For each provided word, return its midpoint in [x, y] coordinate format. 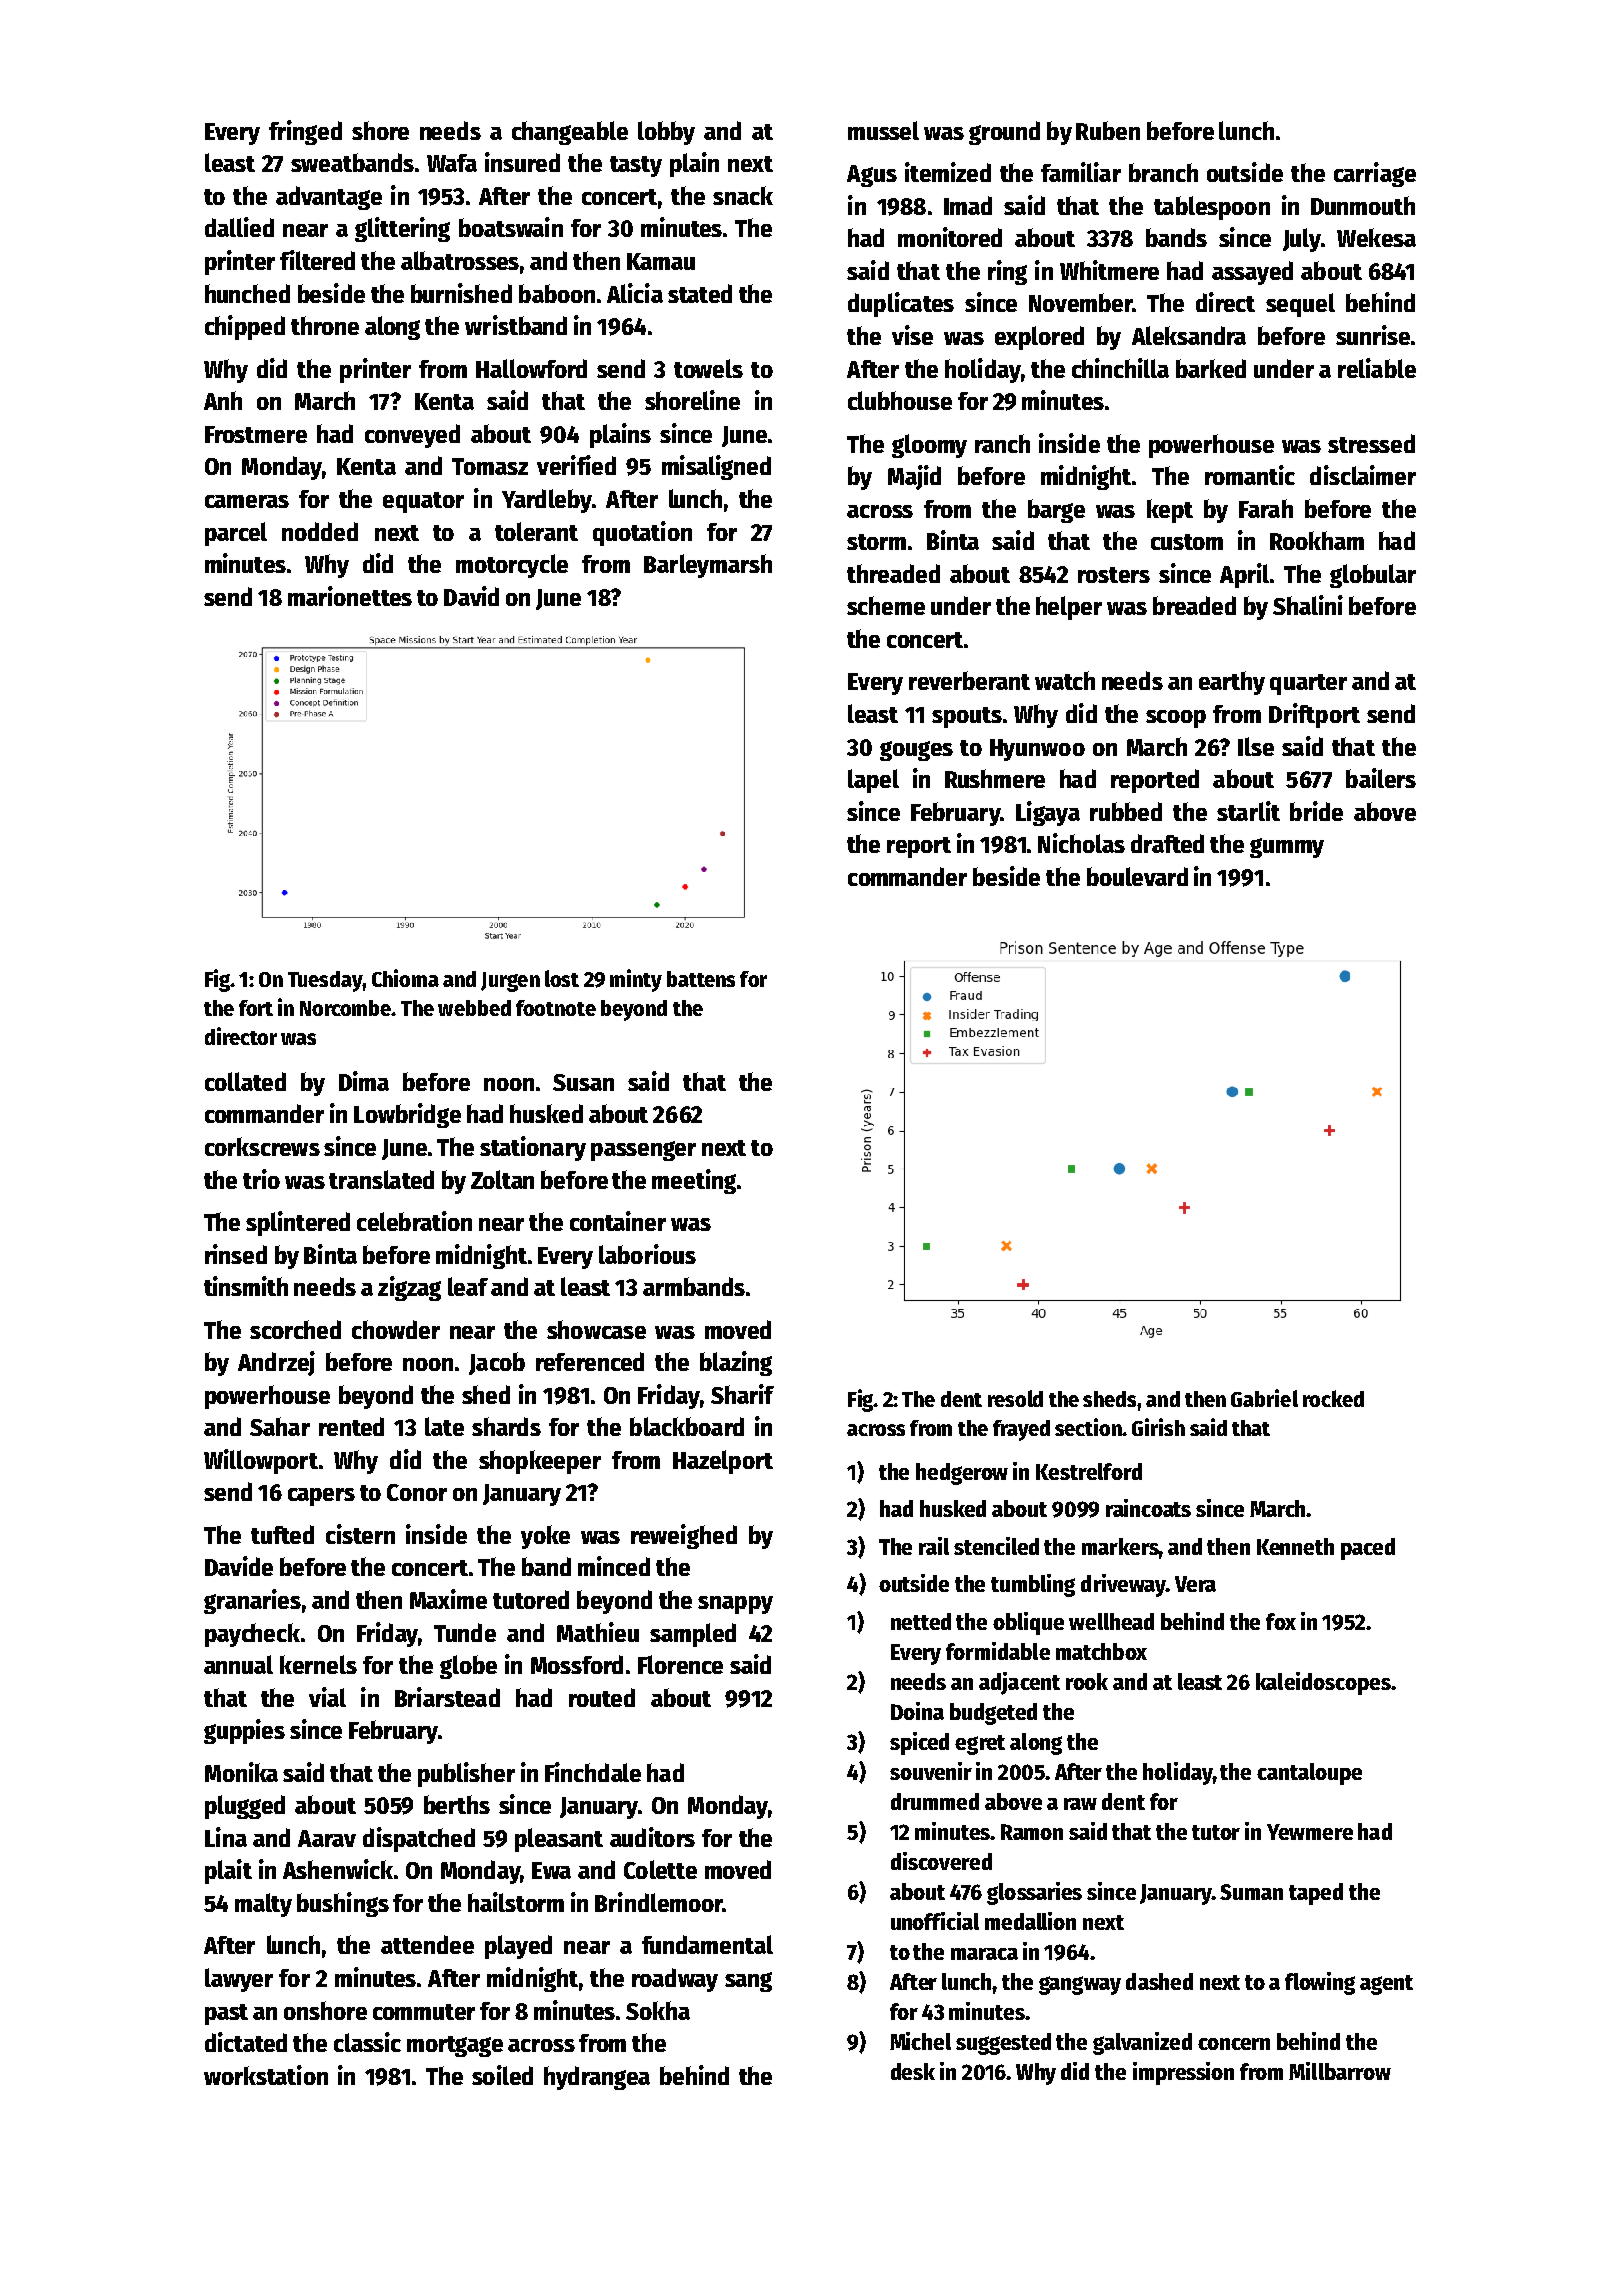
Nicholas [1081, 843]
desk [913, 2071]
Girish [1158, 1427]
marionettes [350, 596]
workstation [266, 2075]
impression [1183, 2073]
